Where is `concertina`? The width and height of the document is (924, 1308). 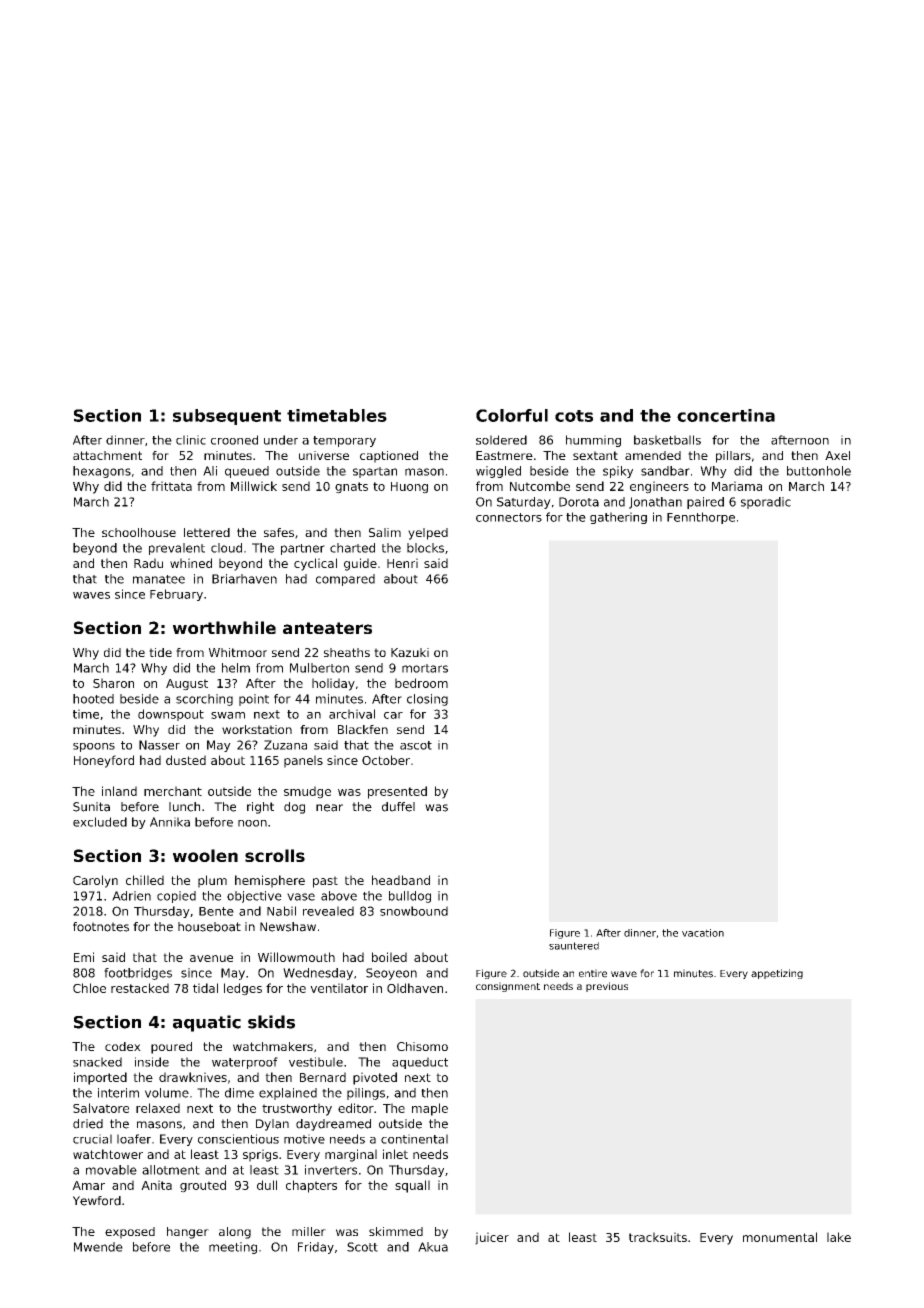 concertina is located at coordinates (726, 415).
